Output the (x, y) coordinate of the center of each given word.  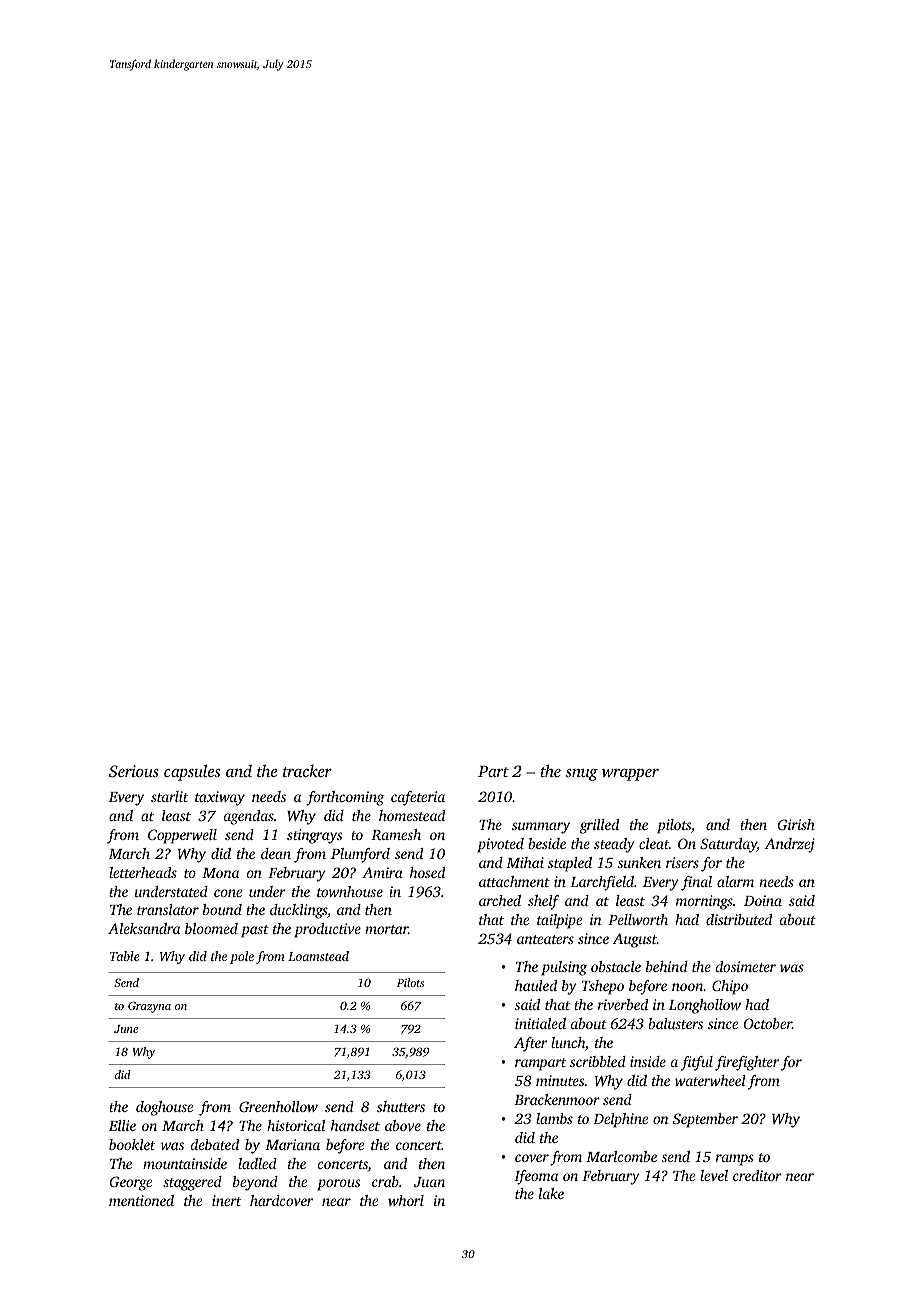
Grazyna (149, 1007)
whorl (406, 1200)
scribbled (598, 1061)
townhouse (350, 891)
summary (541, 828)
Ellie (122, 1125)
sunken (639, 862)
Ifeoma (536, 1177)
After (530, 1044)
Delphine (620, 1120)
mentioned (141, 1200)
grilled (599, 826)
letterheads (143, 872)
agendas (249, 817)
